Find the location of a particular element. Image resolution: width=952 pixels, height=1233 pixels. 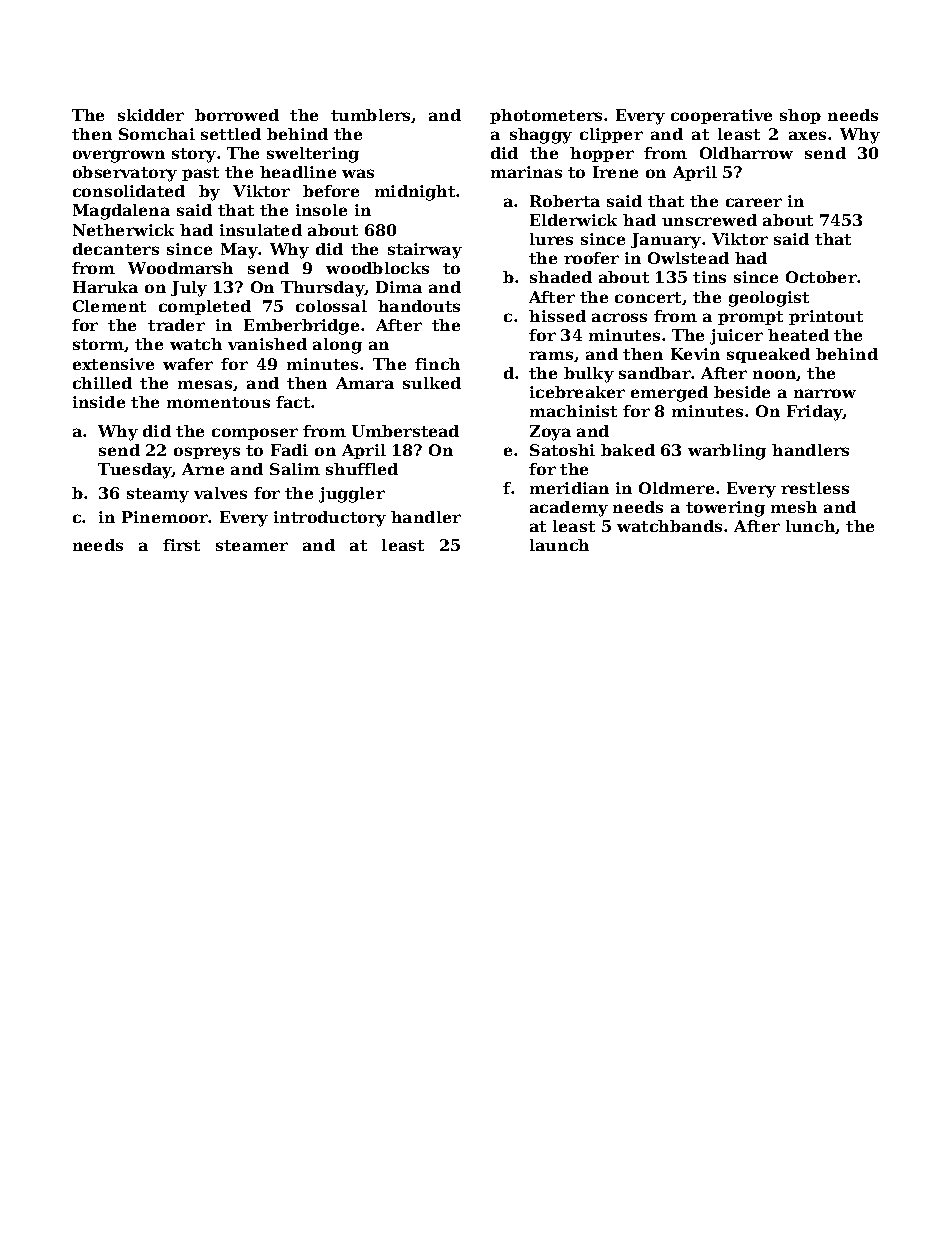

first is located at coordinates (181, 545).
